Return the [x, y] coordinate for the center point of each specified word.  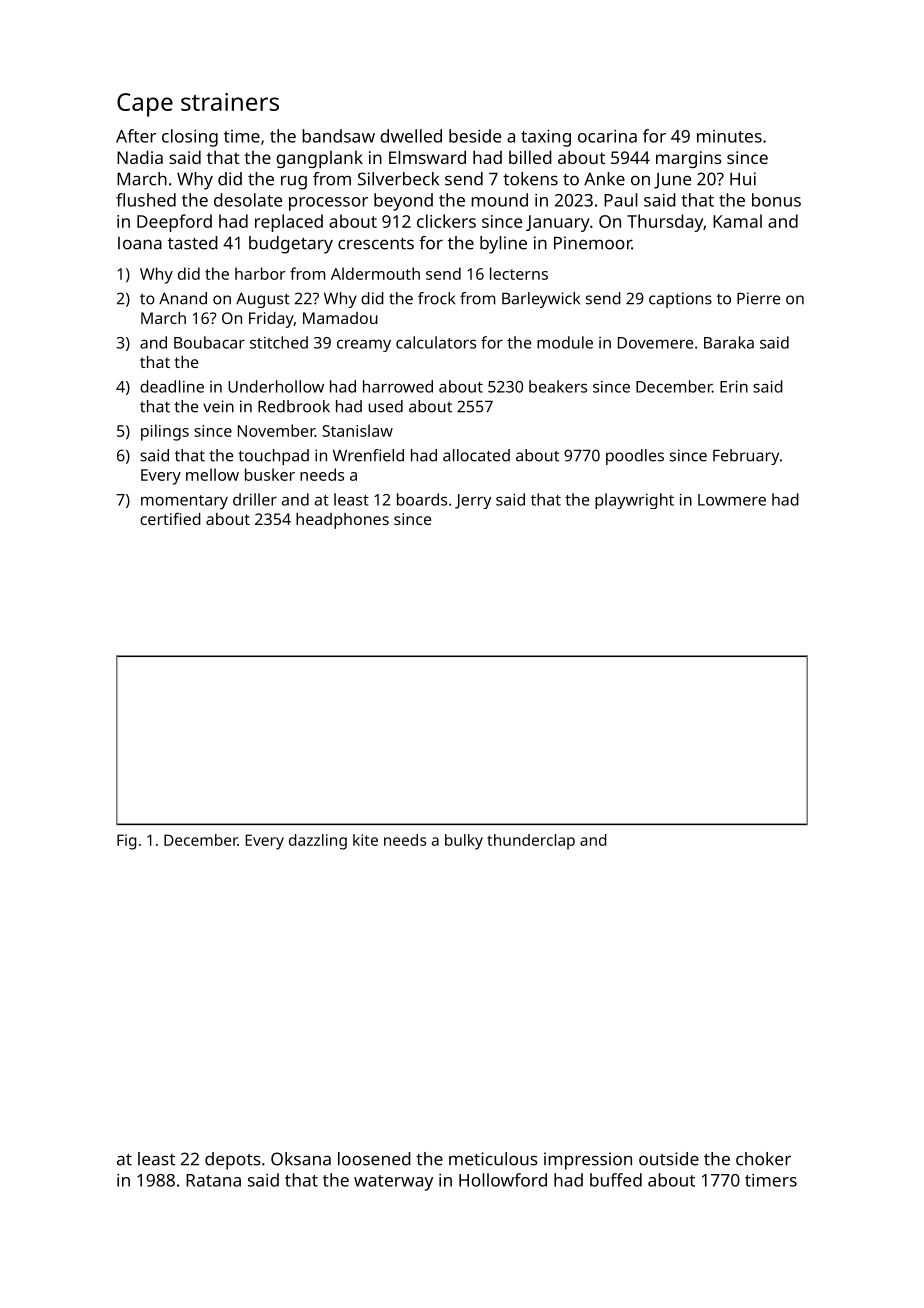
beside [475, 136]
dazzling [318, 842]
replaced [289, 223]
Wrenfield [368, 455]
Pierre [758, 298]
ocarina [607, 136]
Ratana [213, 1180]
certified [170, 518]
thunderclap [531, 842]
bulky [464, 842]
